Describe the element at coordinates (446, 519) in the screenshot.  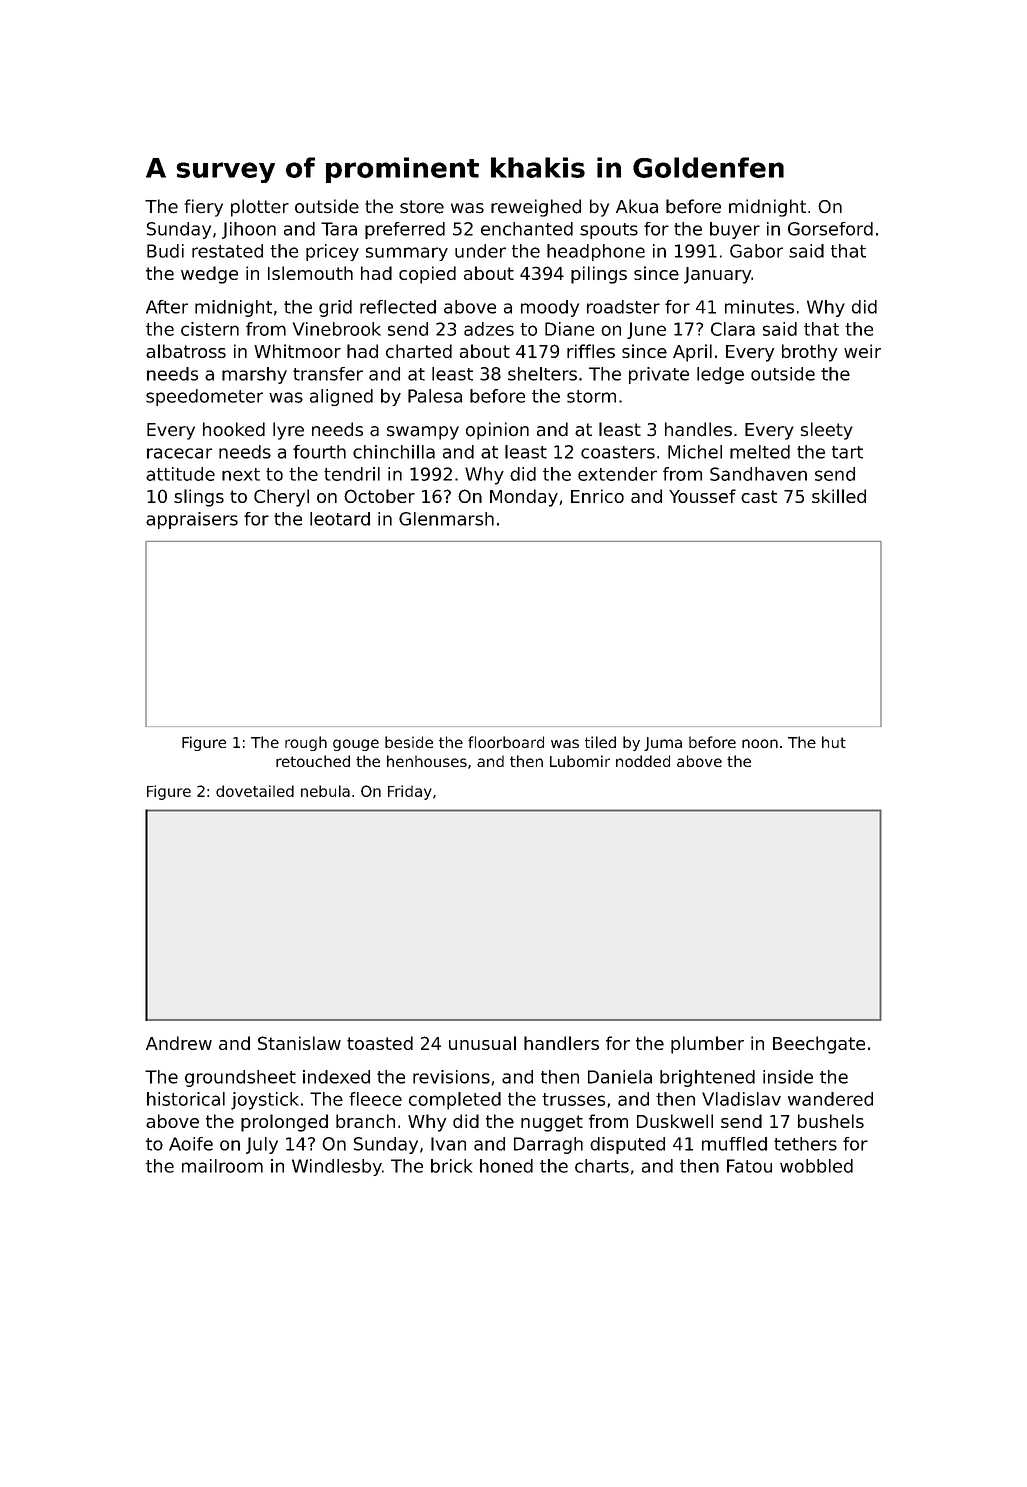
I see `Glenmarsh` at that location.
